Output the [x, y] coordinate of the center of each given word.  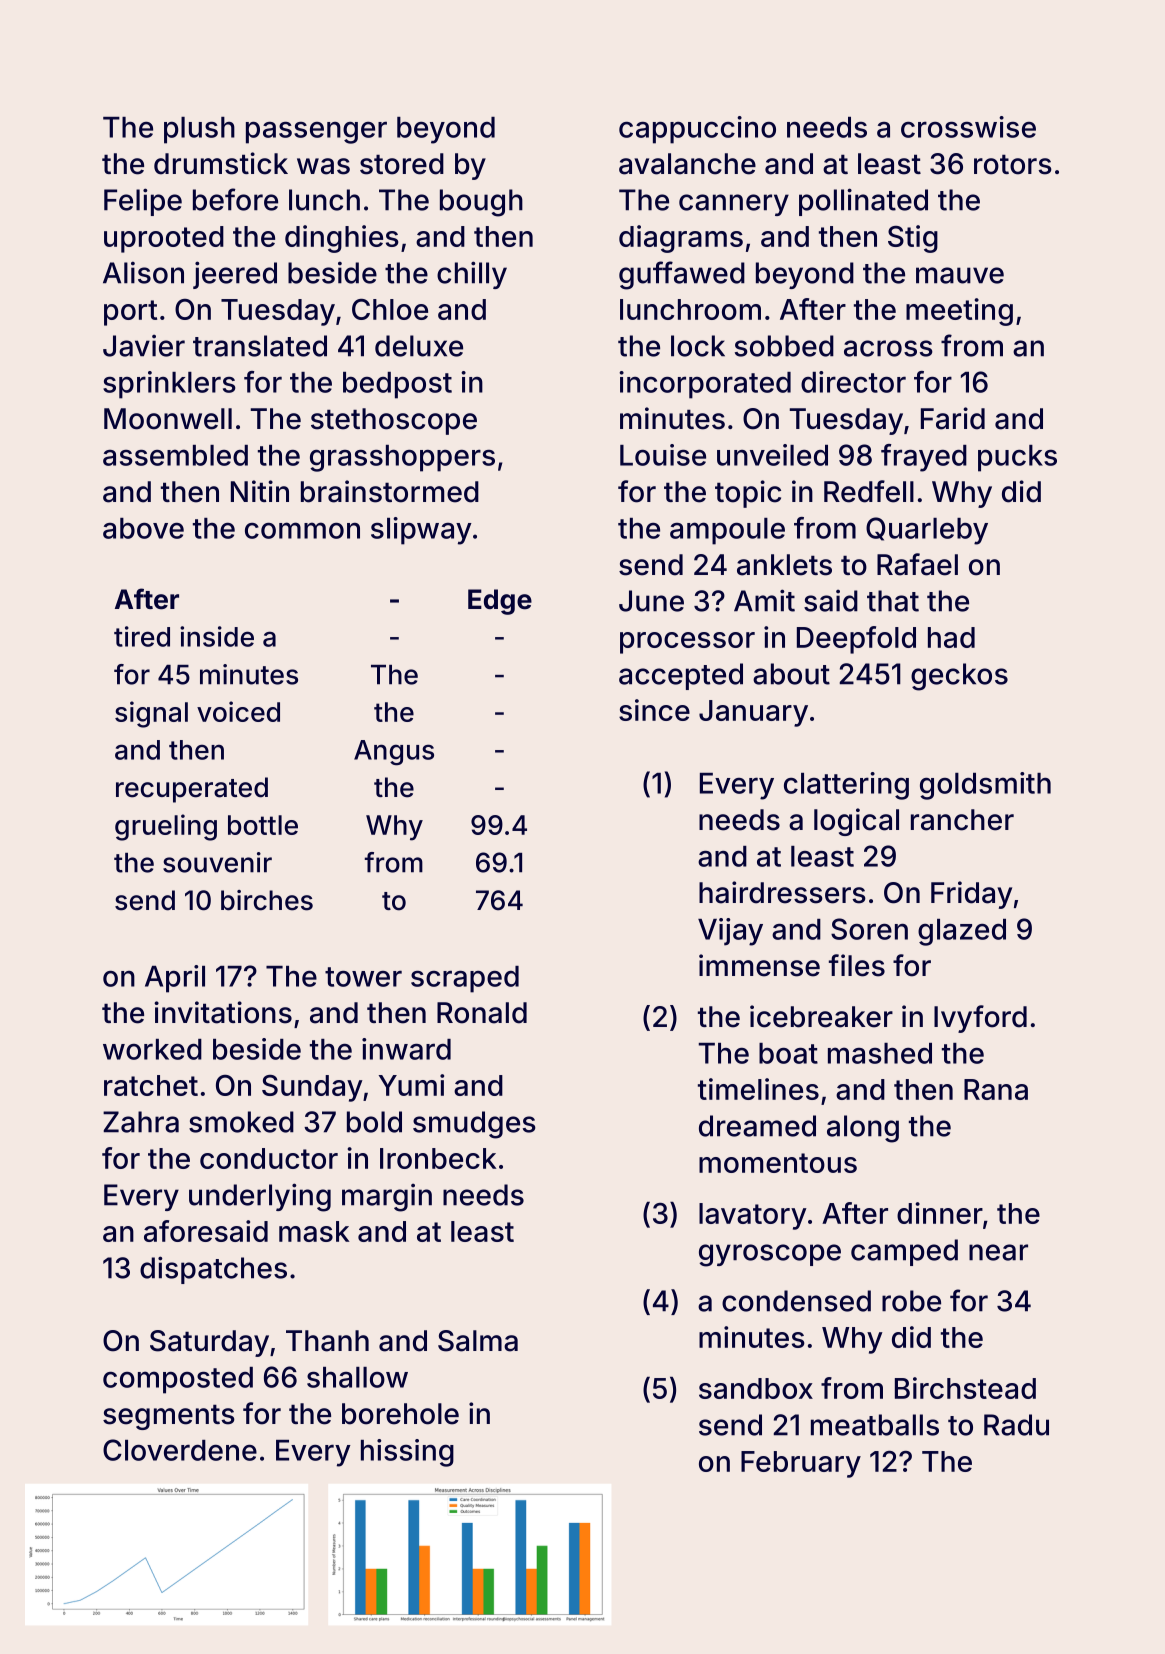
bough [481, 203]
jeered [235, 275]
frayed [924, 458]
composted [178, 1380]
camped [904, 1252]
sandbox [756, 1388]
